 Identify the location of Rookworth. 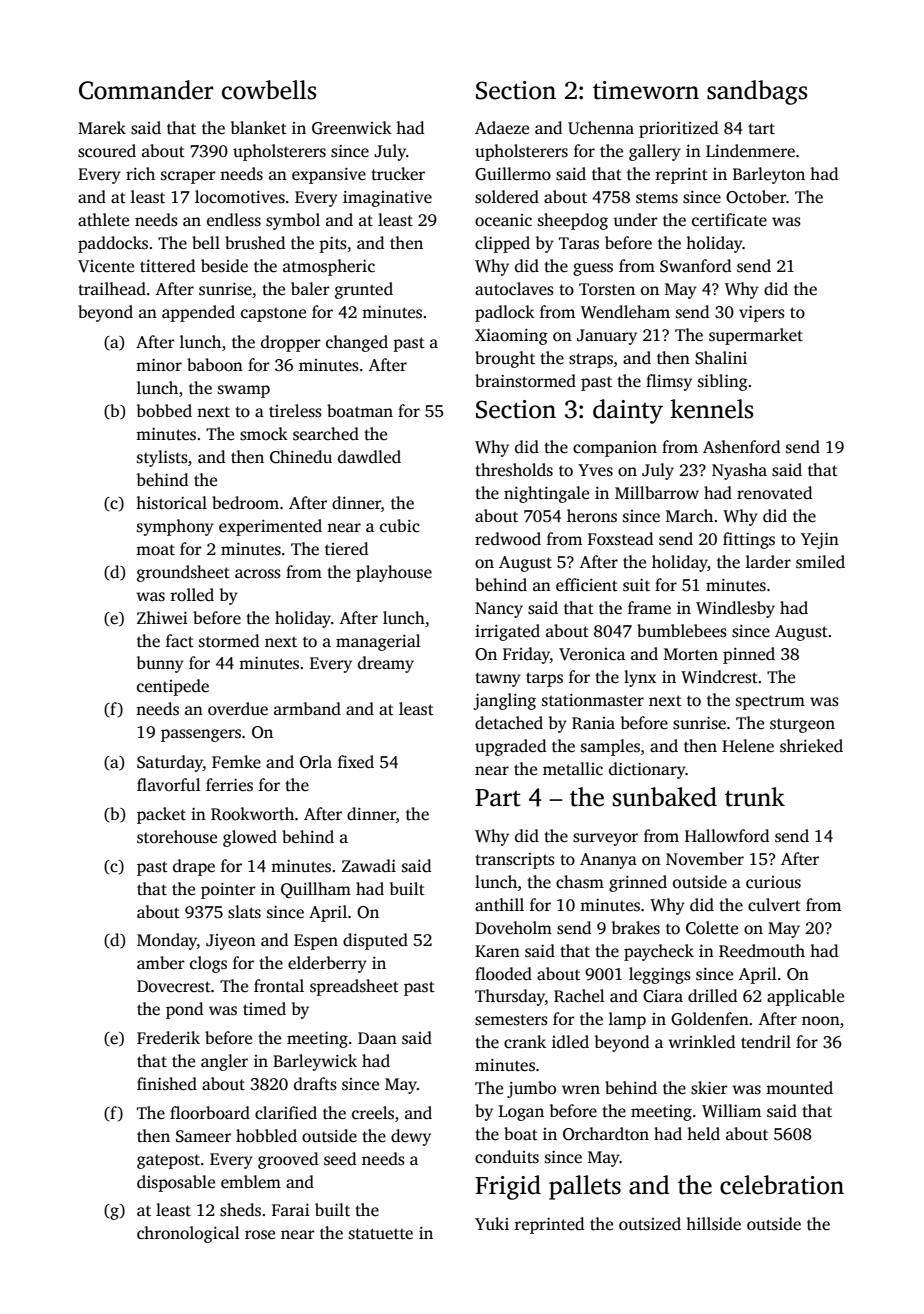
(252, 814).
